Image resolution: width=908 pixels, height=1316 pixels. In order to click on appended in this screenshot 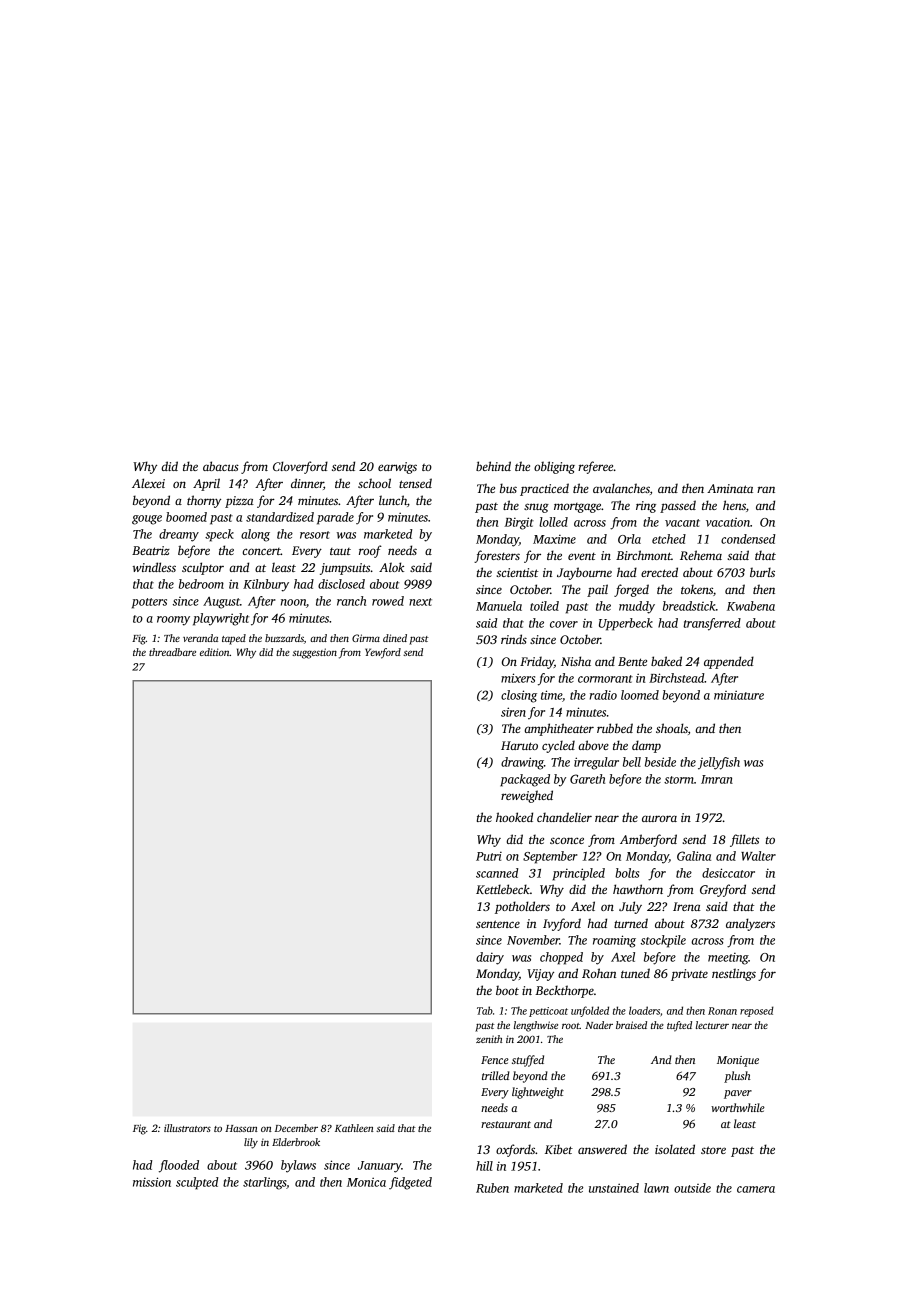, I will do `click(729, 662)`.
